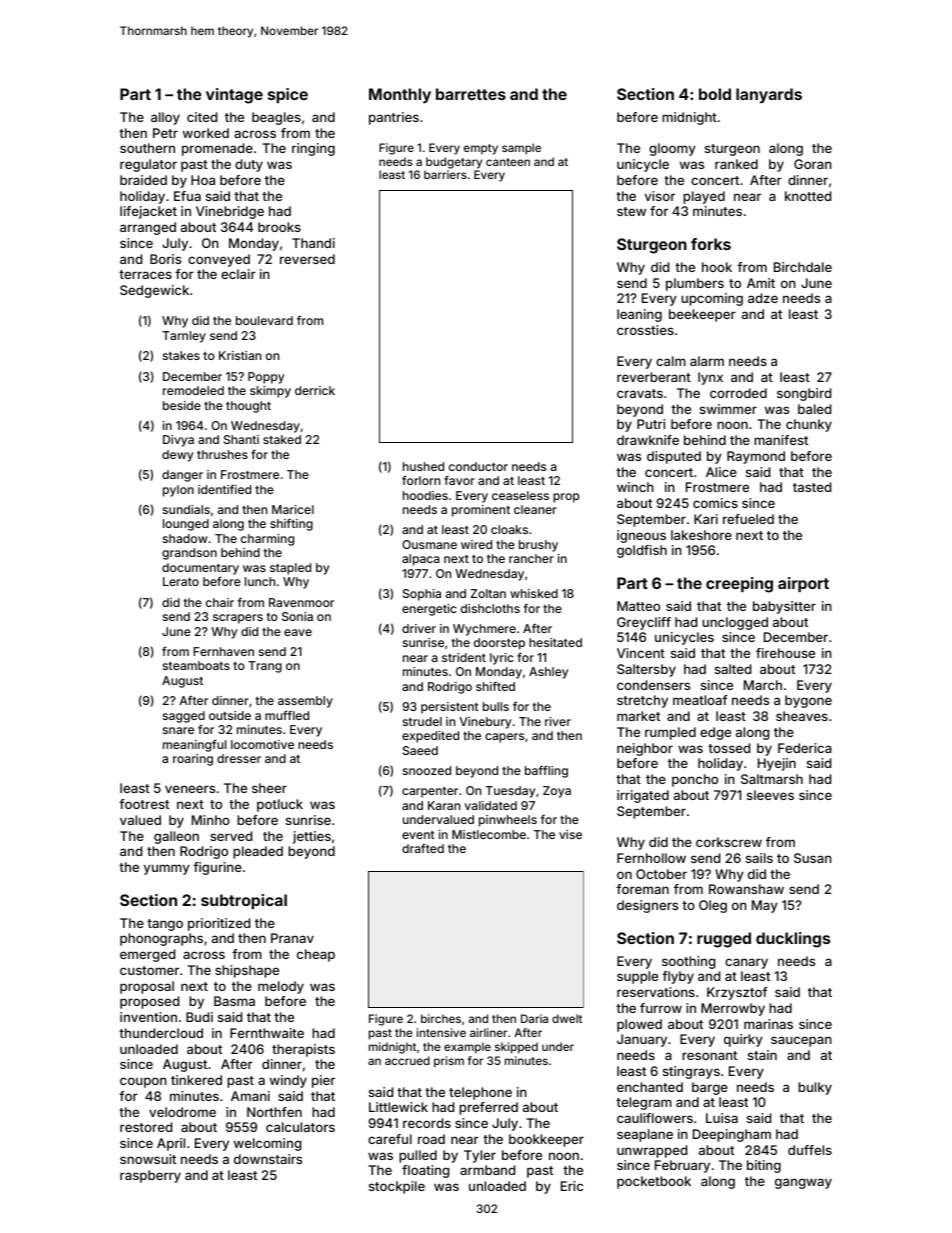  Describe the element at coordinates (521, 149) in the document. I see `sample` at that location.
